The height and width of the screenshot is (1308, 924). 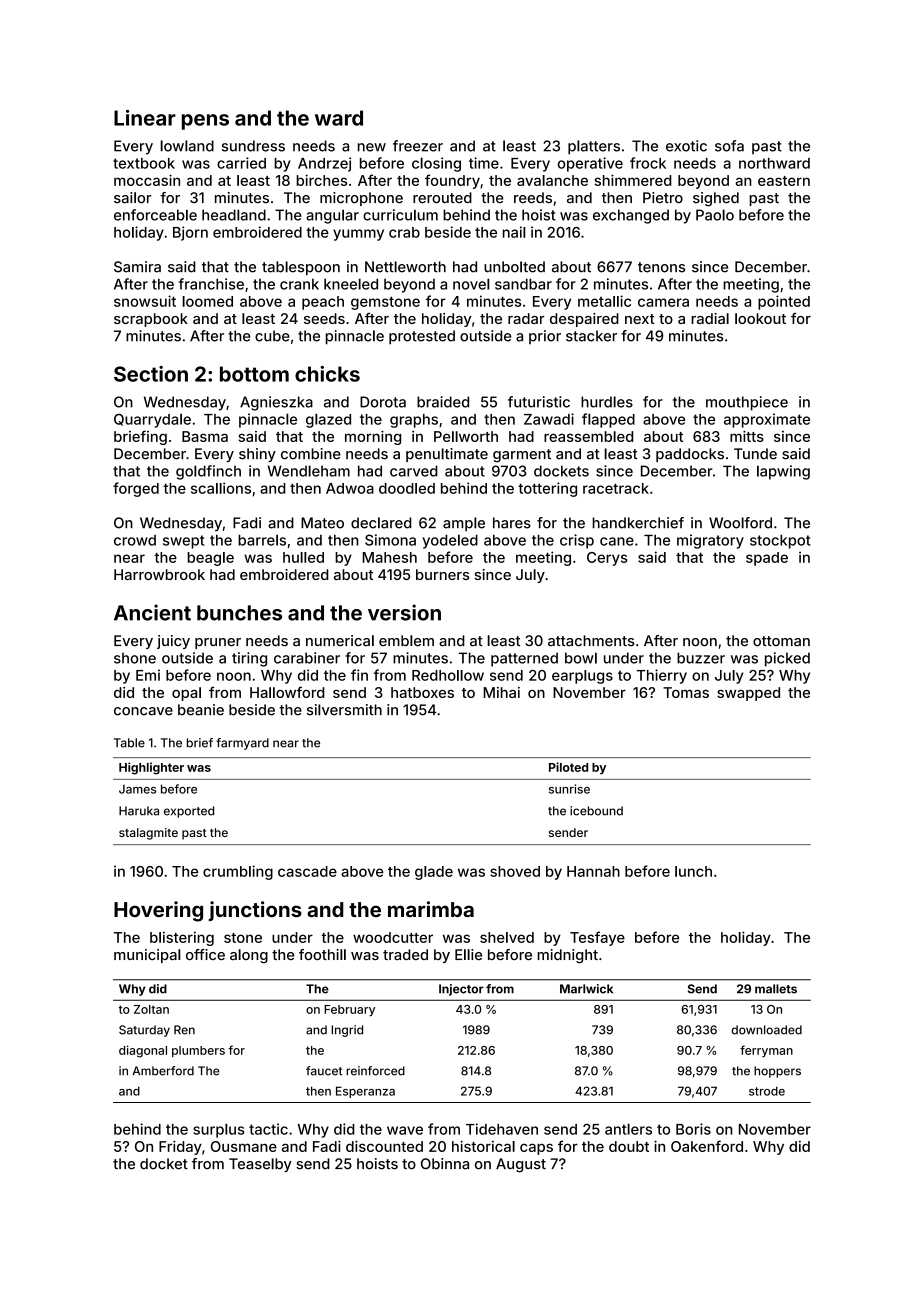 I want to click on Amberford, so click(x=163, y=1071).
